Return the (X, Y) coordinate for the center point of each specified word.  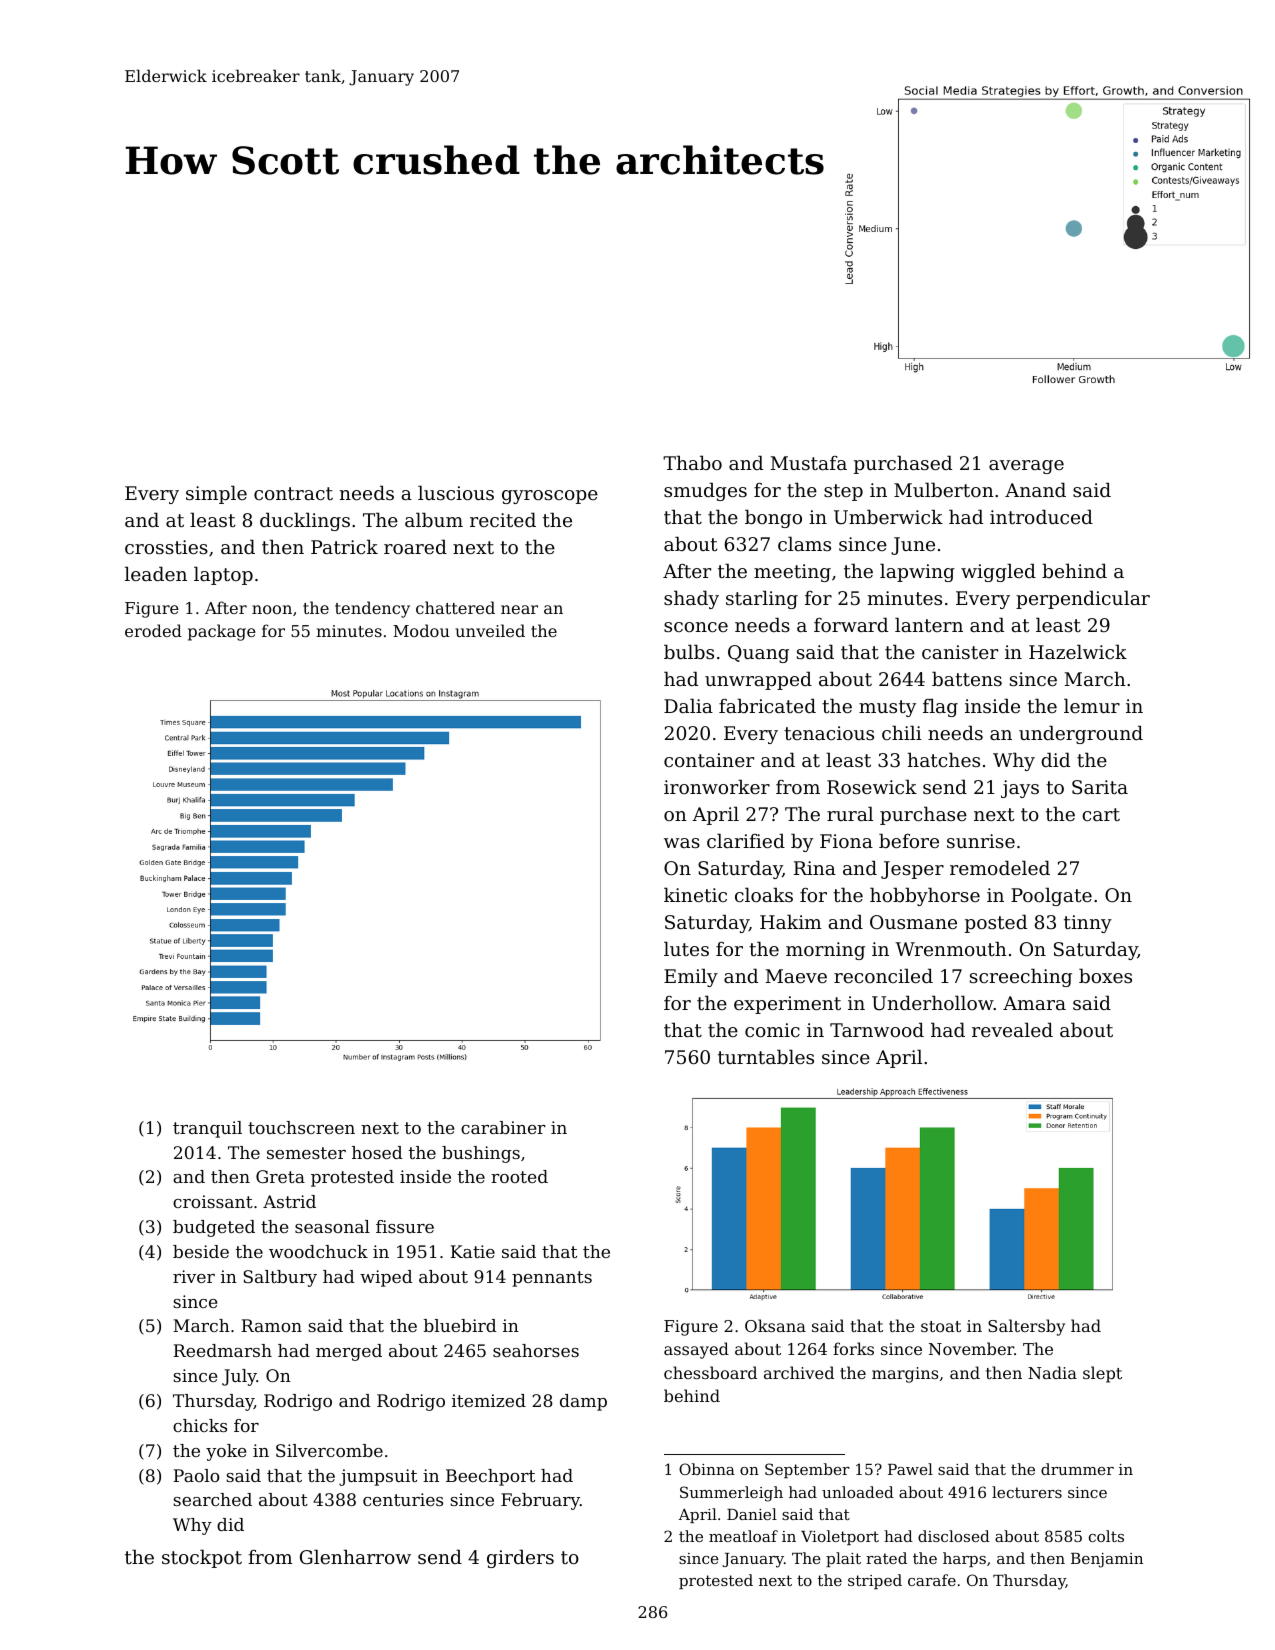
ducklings (305, 521)
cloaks (764, 894)
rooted (519, 1176)
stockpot (202, 1558)
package (222, 632)
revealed (1012, 1029)
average (1026, 467)
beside (201, 1251)
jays (1020, 789)
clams (804, 543)
